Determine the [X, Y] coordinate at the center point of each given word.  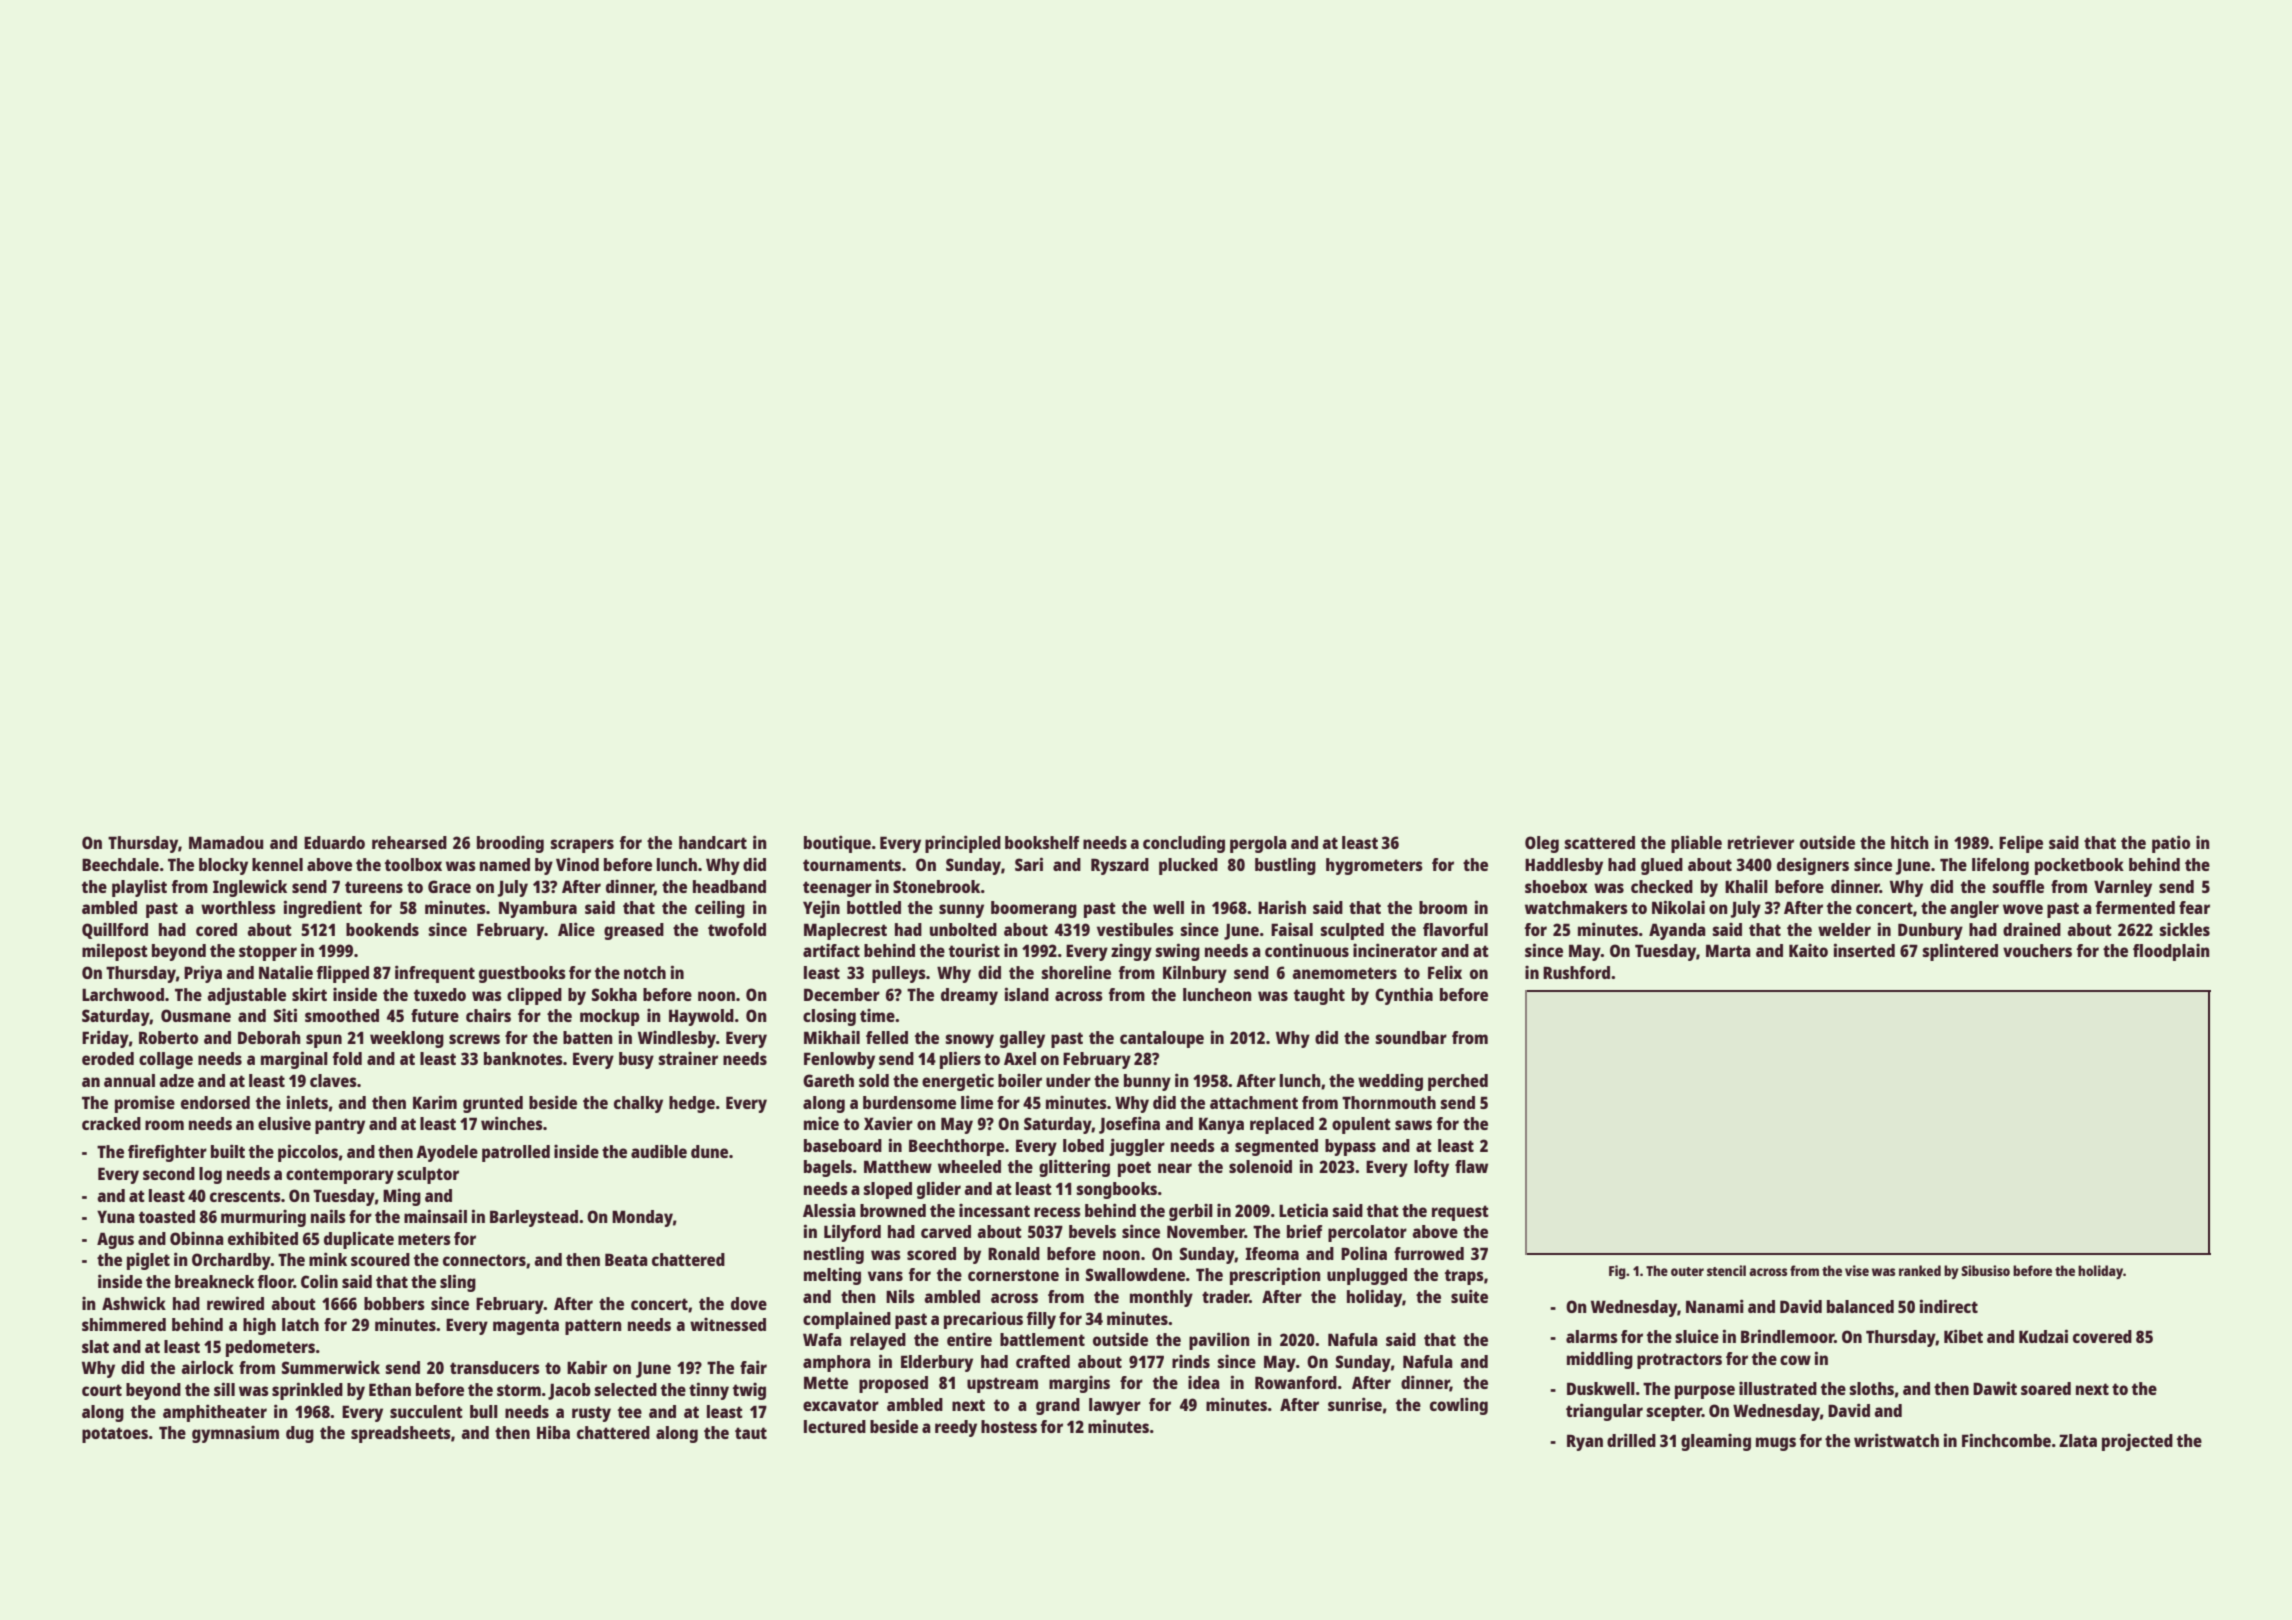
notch [645, 972]
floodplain [2171, 952]
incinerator [1395, 950]
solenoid [1260, 1166]
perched [1458, 1082]
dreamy [969, 996]
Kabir [587, 1367]
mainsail [435, 1216]
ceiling [720, 909]
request [1460, 1213]
